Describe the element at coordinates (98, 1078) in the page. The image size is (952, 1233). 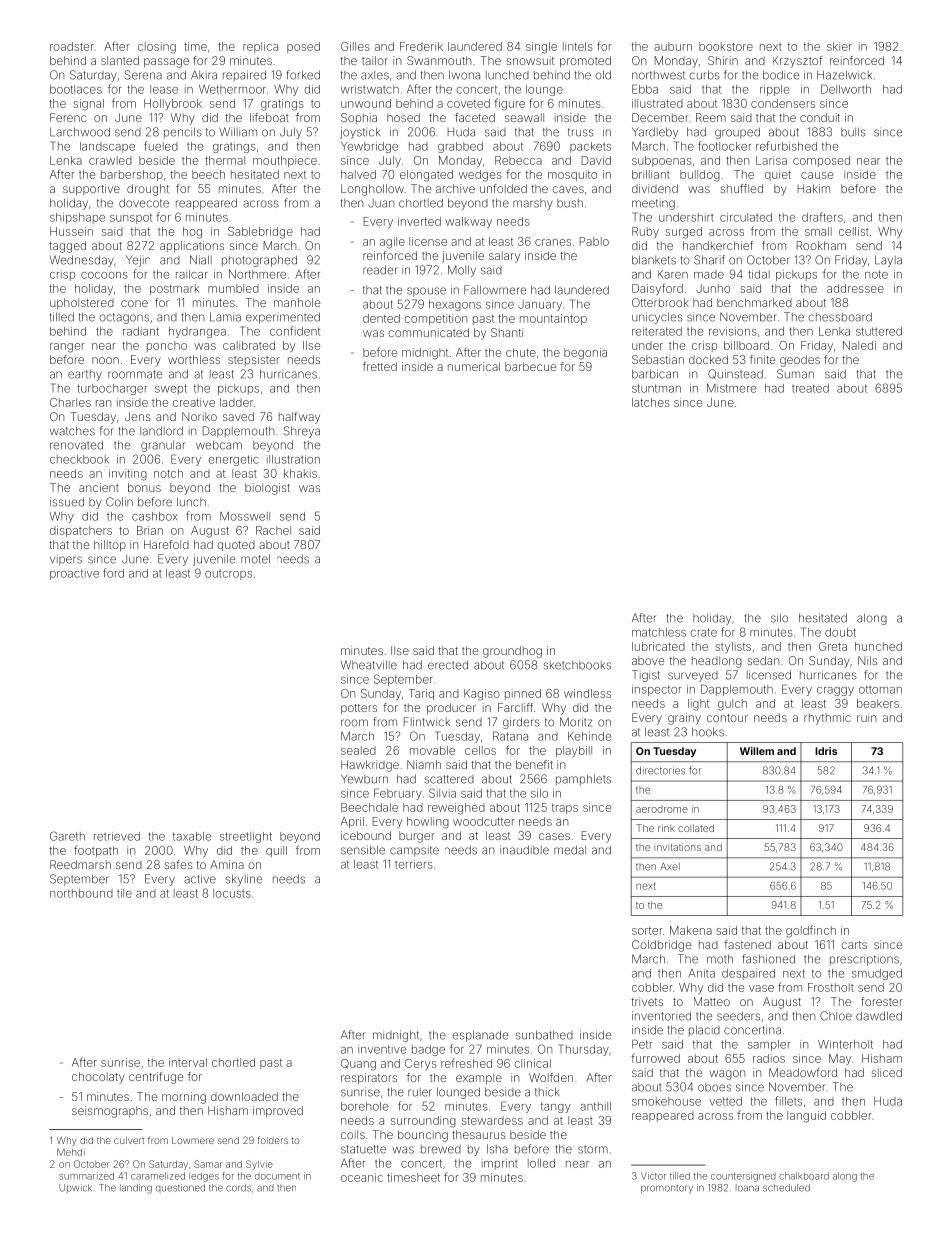
I see `chocolaty` at that location.
